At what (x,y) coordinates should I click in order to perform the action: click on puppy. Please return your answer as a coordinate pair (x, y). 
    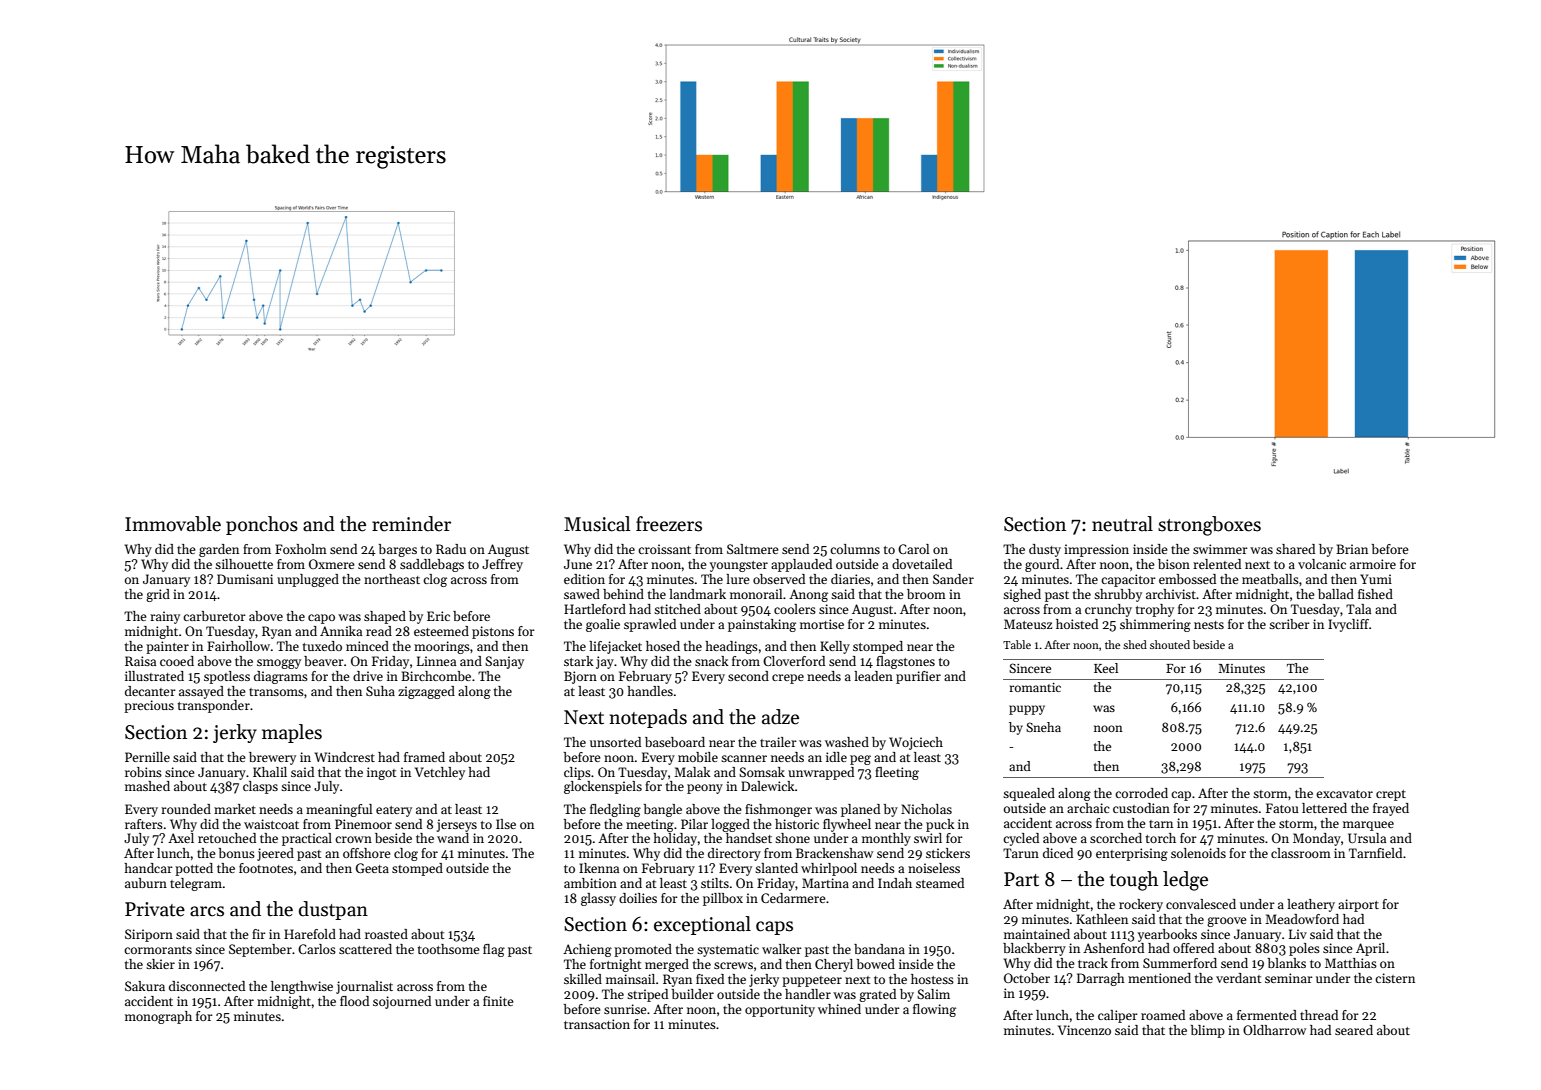
    Looking at the image, I should click on (1027, 710).
